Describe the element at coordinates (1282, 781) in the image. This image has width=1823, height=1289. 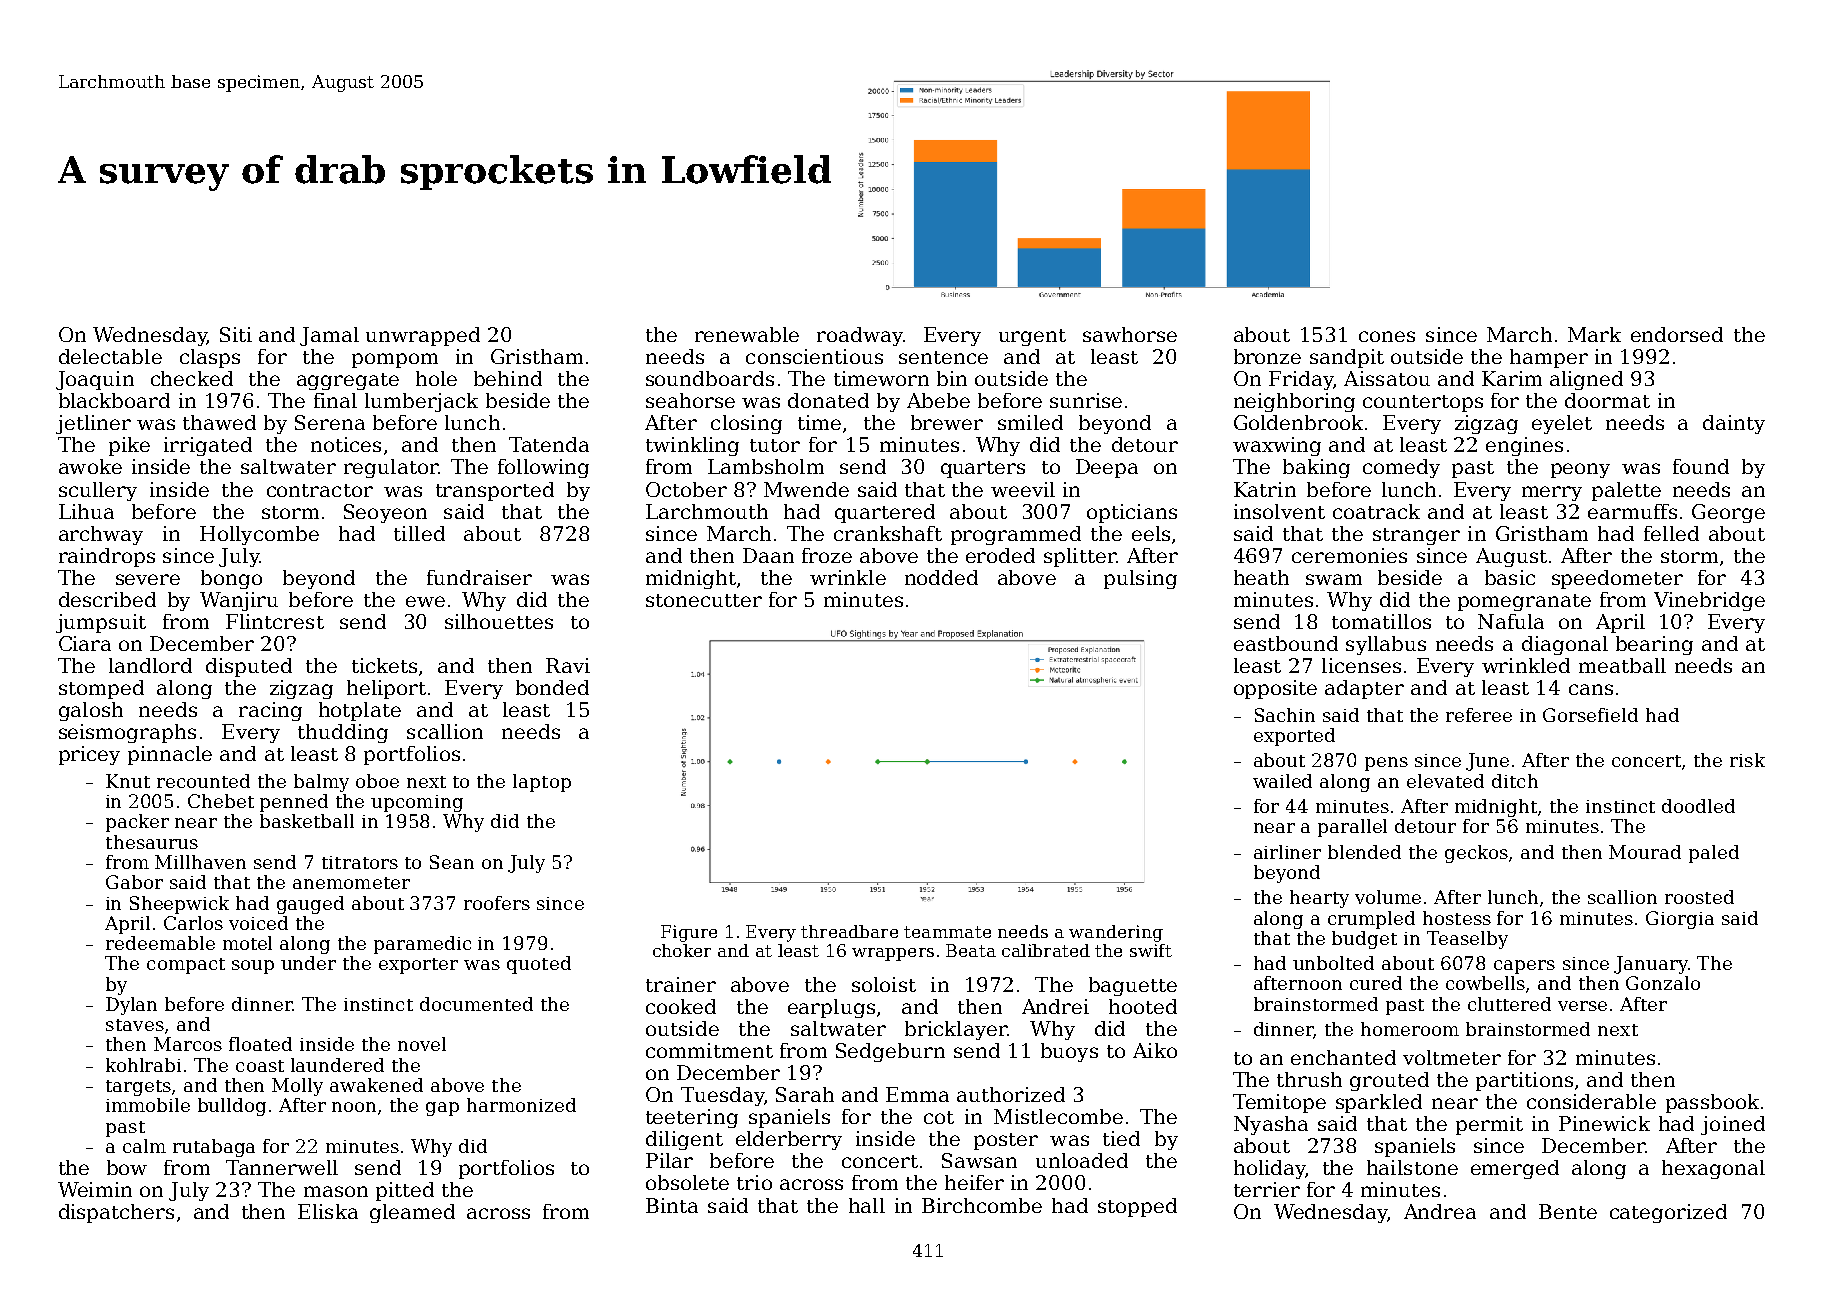
I see `wailed` at that location.
